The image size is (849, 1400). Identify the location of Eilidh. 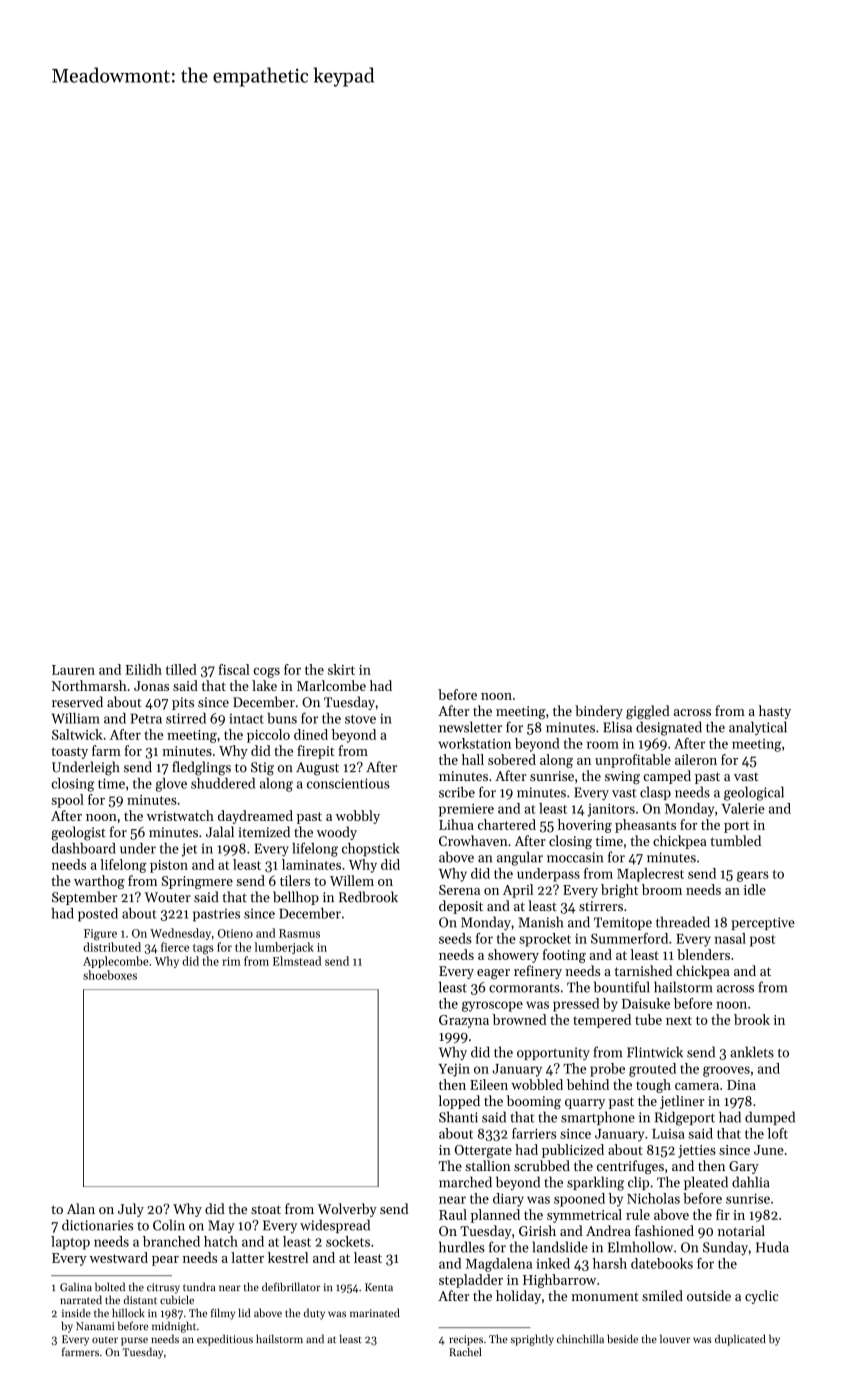
(143, 669).
